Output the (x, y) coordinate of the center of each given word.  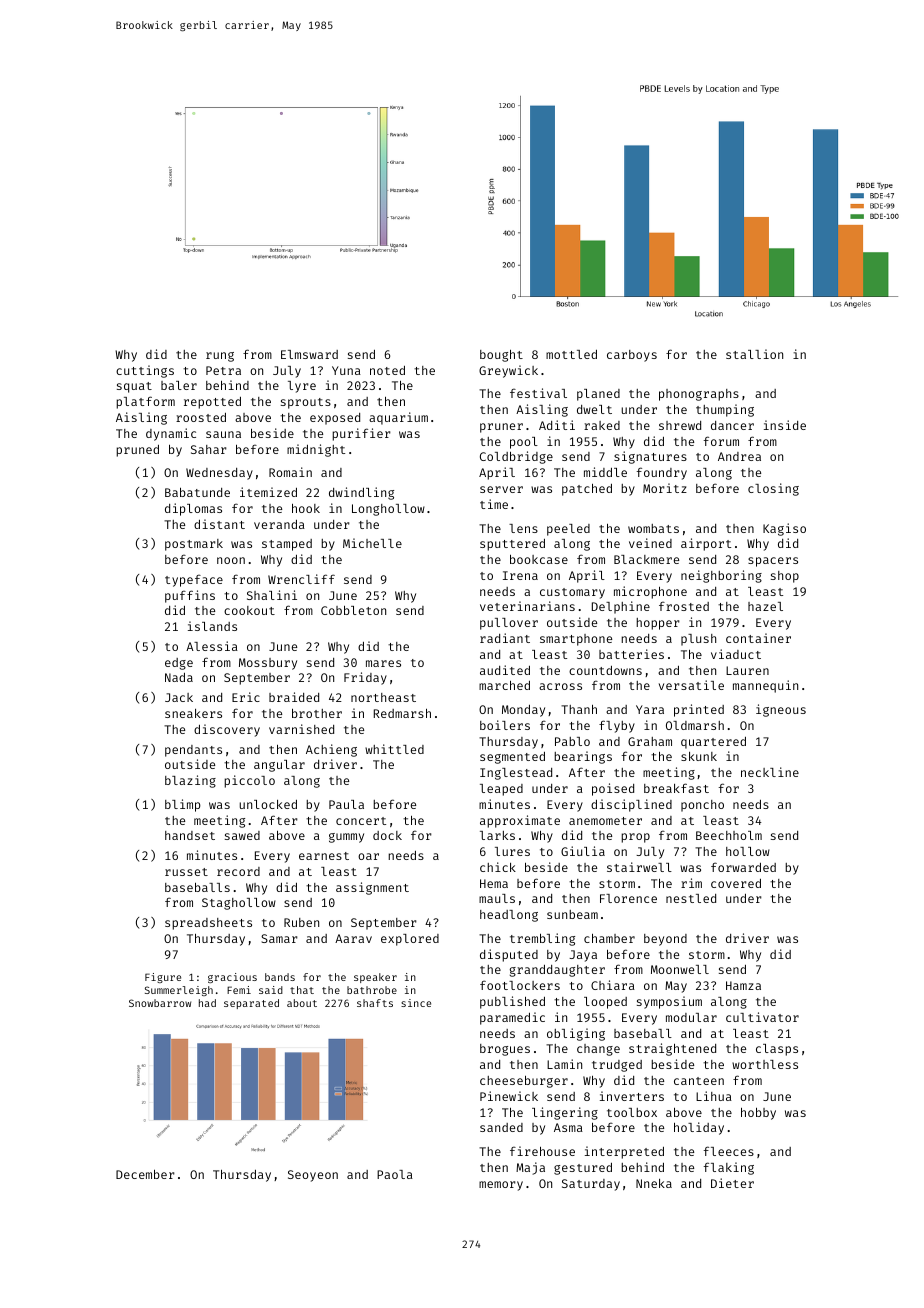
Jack (179, 697)
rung (220, 357)
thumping (725, 410)
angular (279, 766)
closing (773, 489)
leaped (501, 790)
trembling (542, 939)
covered (736, 883)
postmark (194, 545)
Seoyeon (313, 1176)
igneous (781, 710)
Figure (163, 978)
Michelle (372, 543)
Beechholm (729, 835)
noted (387, 370)
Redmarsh (402, 713)
